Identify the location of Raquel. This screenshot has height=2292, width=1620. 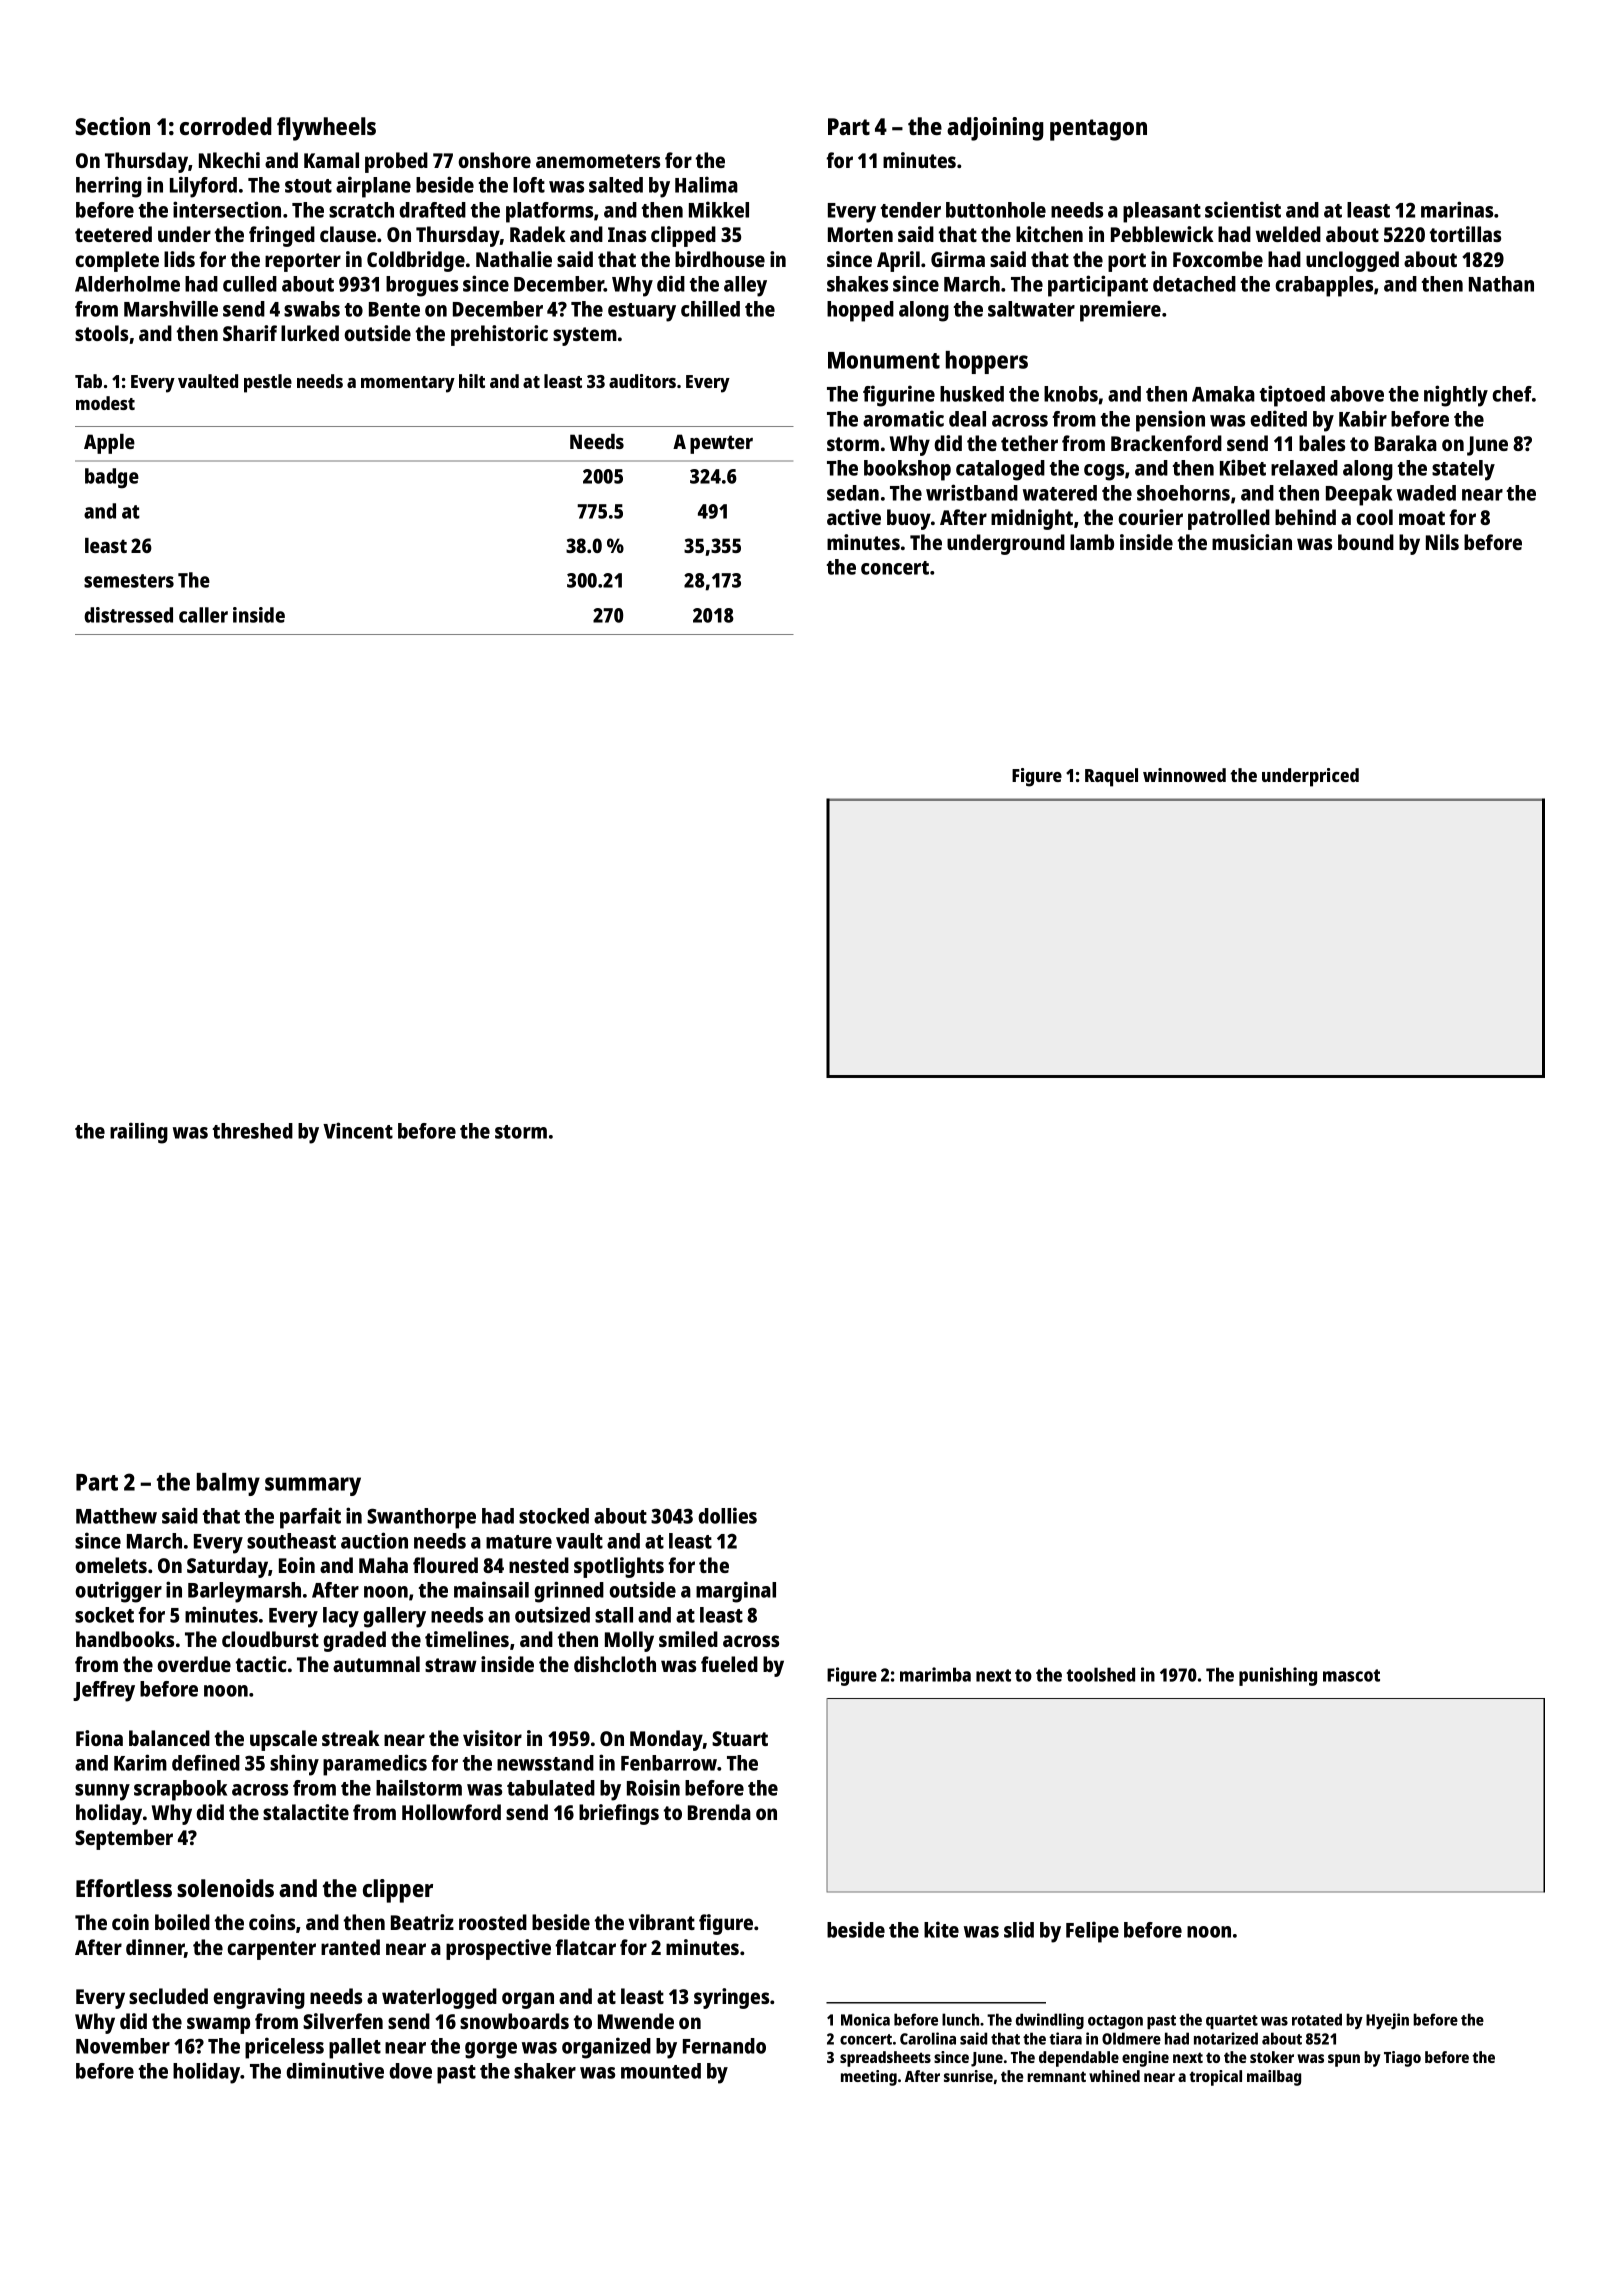
(1111, 777).
